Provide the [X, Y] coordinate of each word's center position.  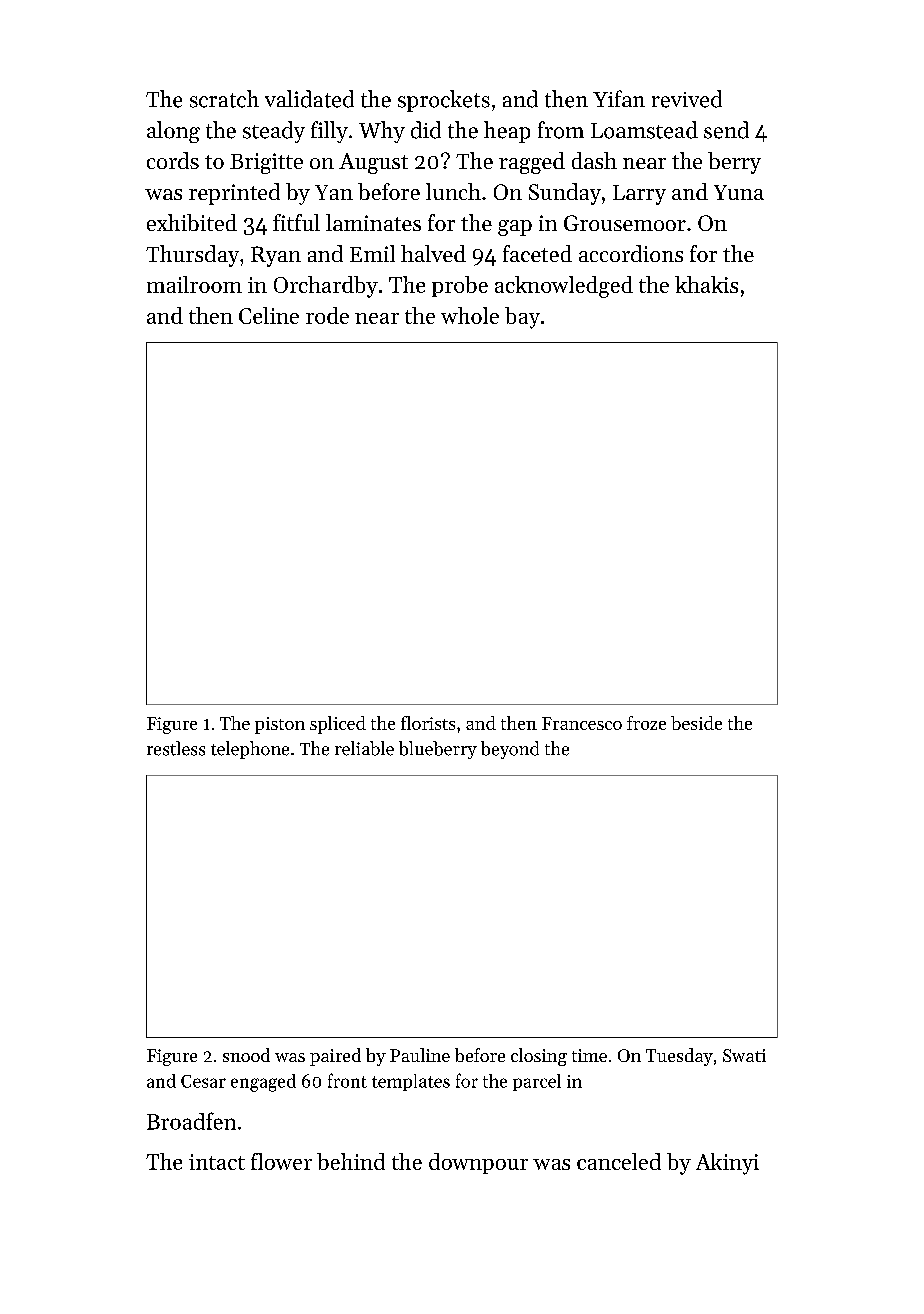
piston [280, 725]
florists [428, 723]
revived [687, 99]
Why [382, 132]
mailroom [194, 284]
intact [217, 1162]
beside [696, 723]
